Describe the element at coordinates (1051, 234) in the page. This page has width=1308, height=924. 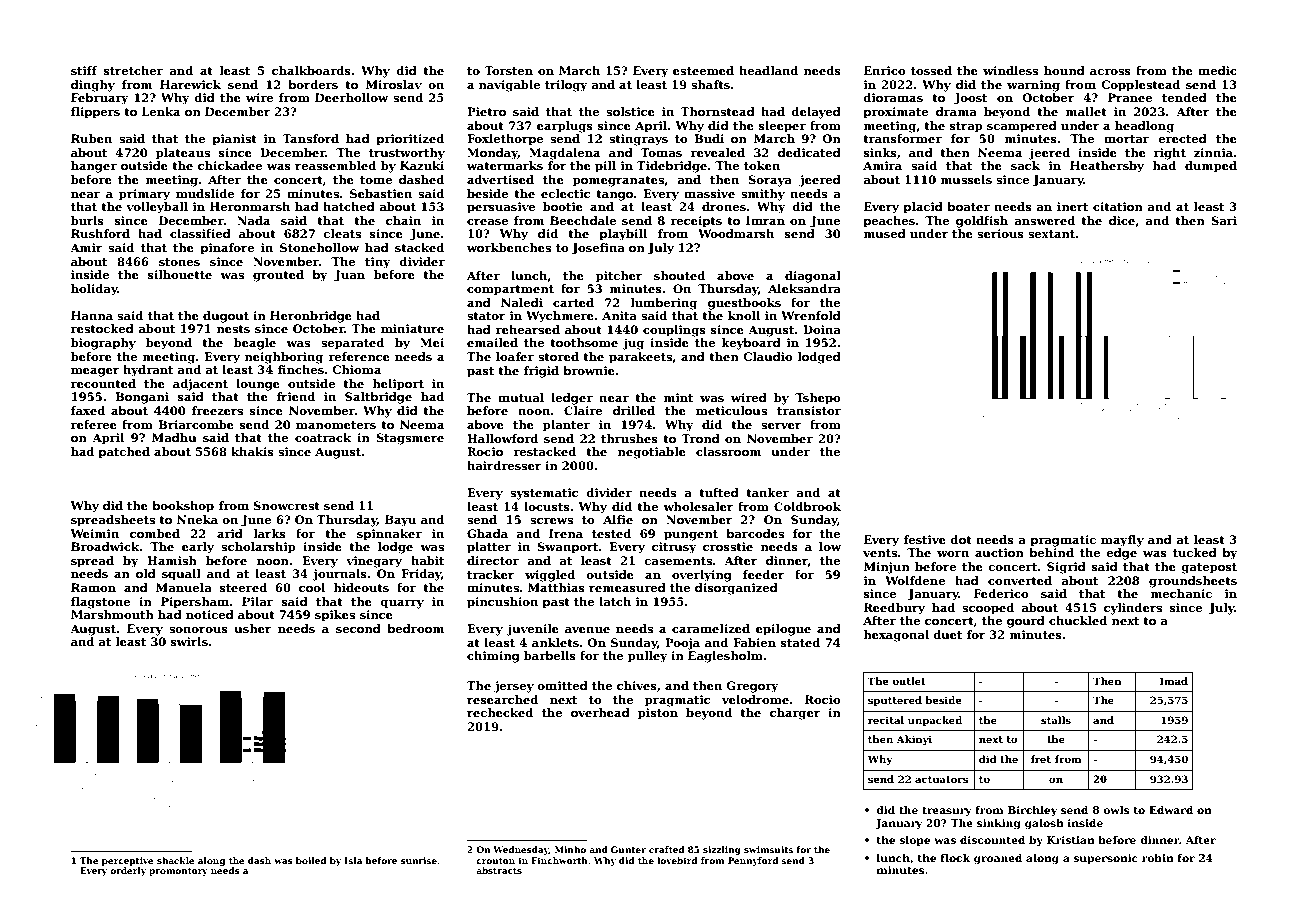
I see `sextant` at that location.
